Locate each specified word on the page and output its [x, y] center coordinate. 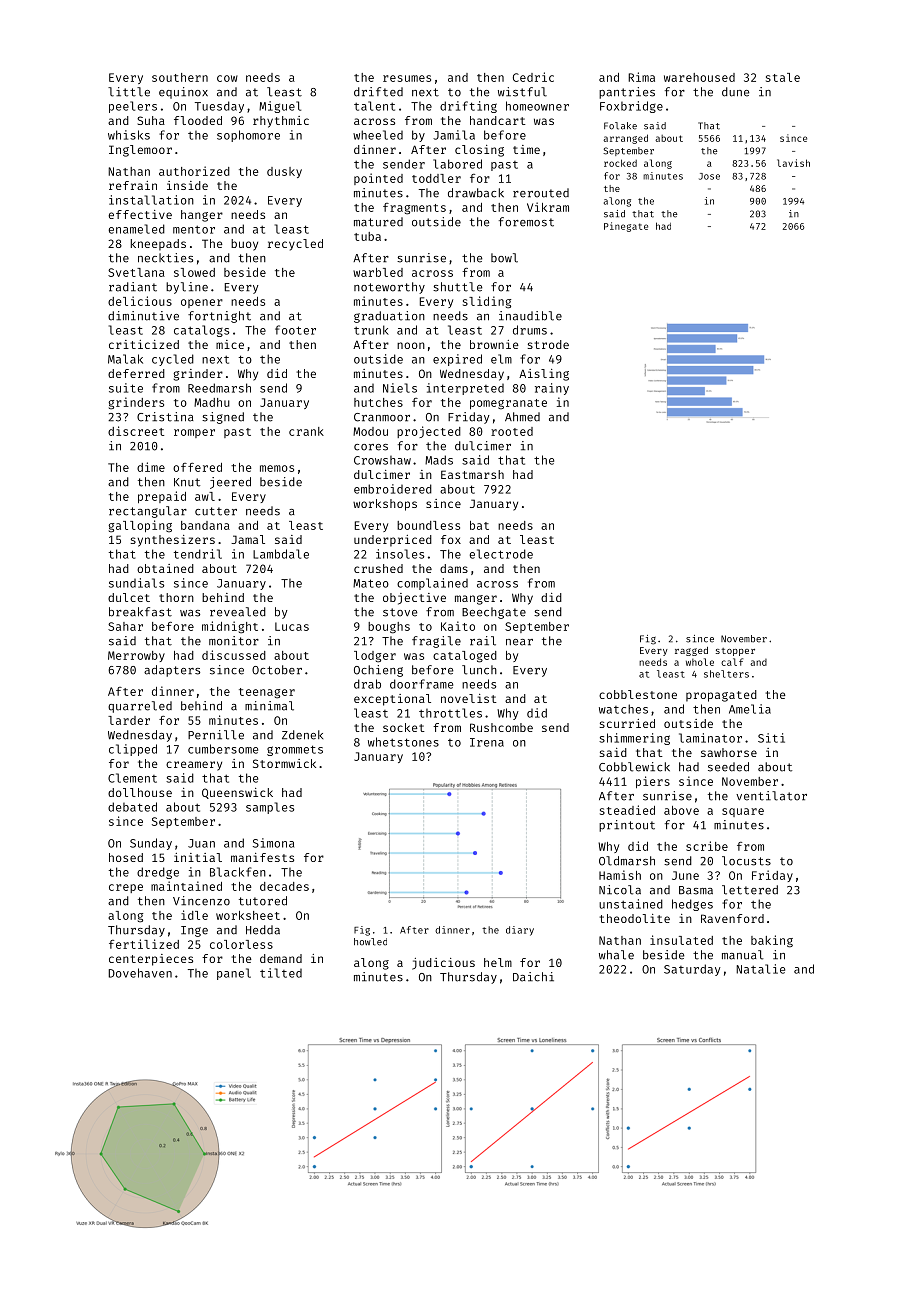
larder [129, 720]
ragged [691, 651]
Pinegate [626, 227]
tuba [367, 236]
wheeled [378, 135]
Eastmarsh [472, 474]
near [519, 642]
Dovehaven [140, 973]
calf [732, 662]
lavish [793, 163]
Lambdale [281, 554]
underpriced [393, 541]
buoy [244, 245]
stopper [735, 652]
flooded [198, 120]
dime [151, 467]
